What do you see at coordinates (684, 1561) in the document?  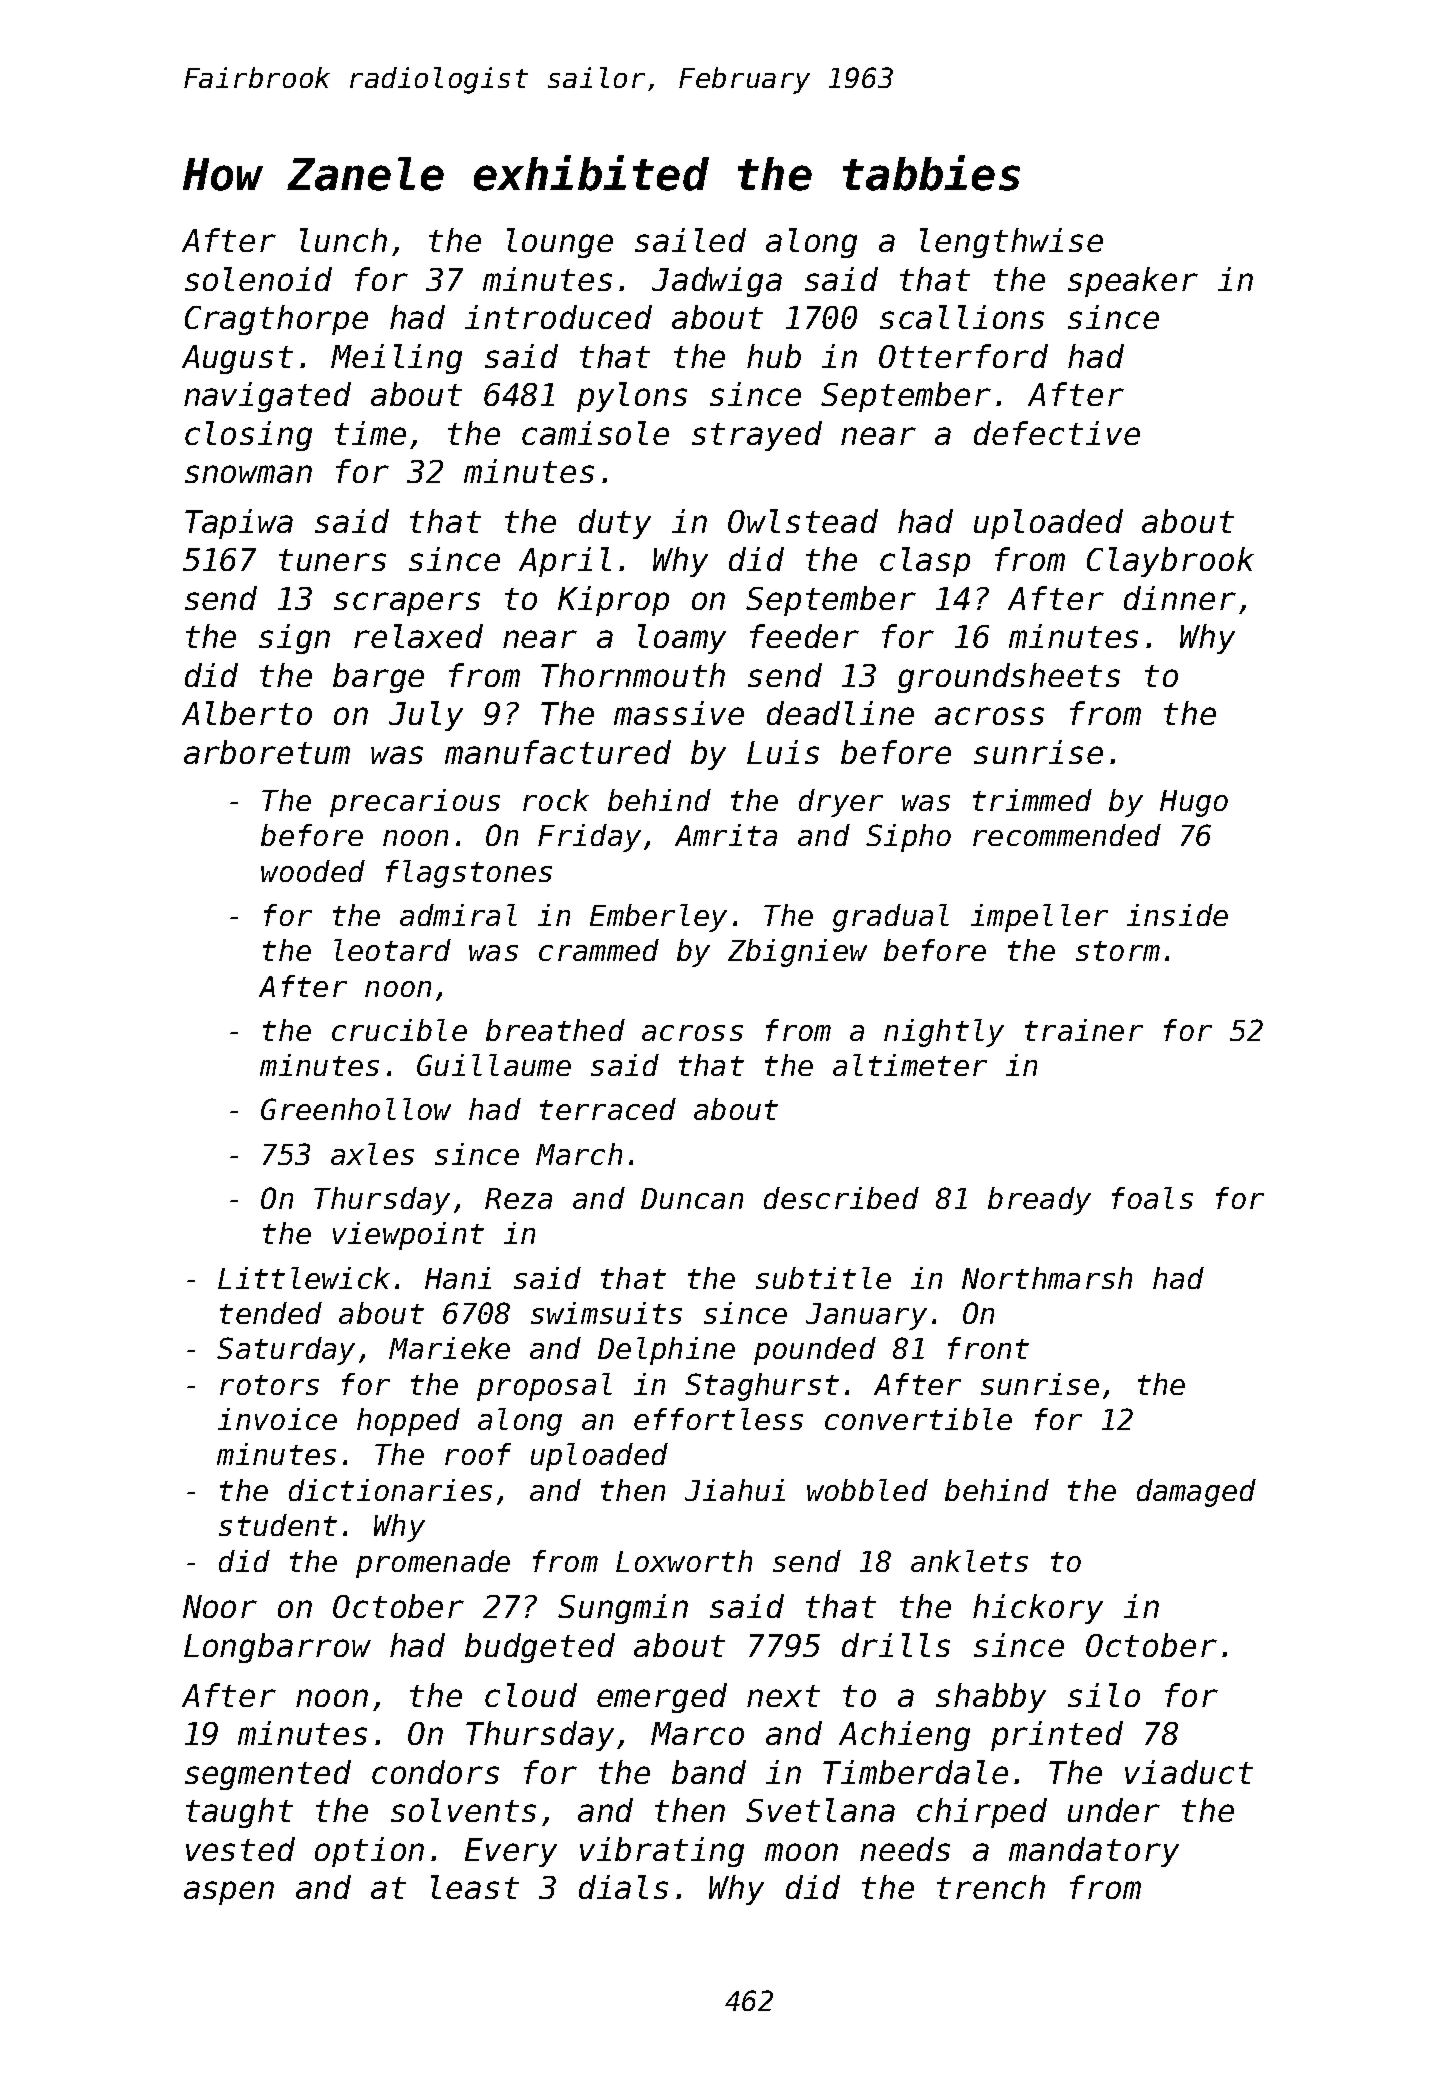 I see `Loxworth` at bounding box center [684, 1561].
